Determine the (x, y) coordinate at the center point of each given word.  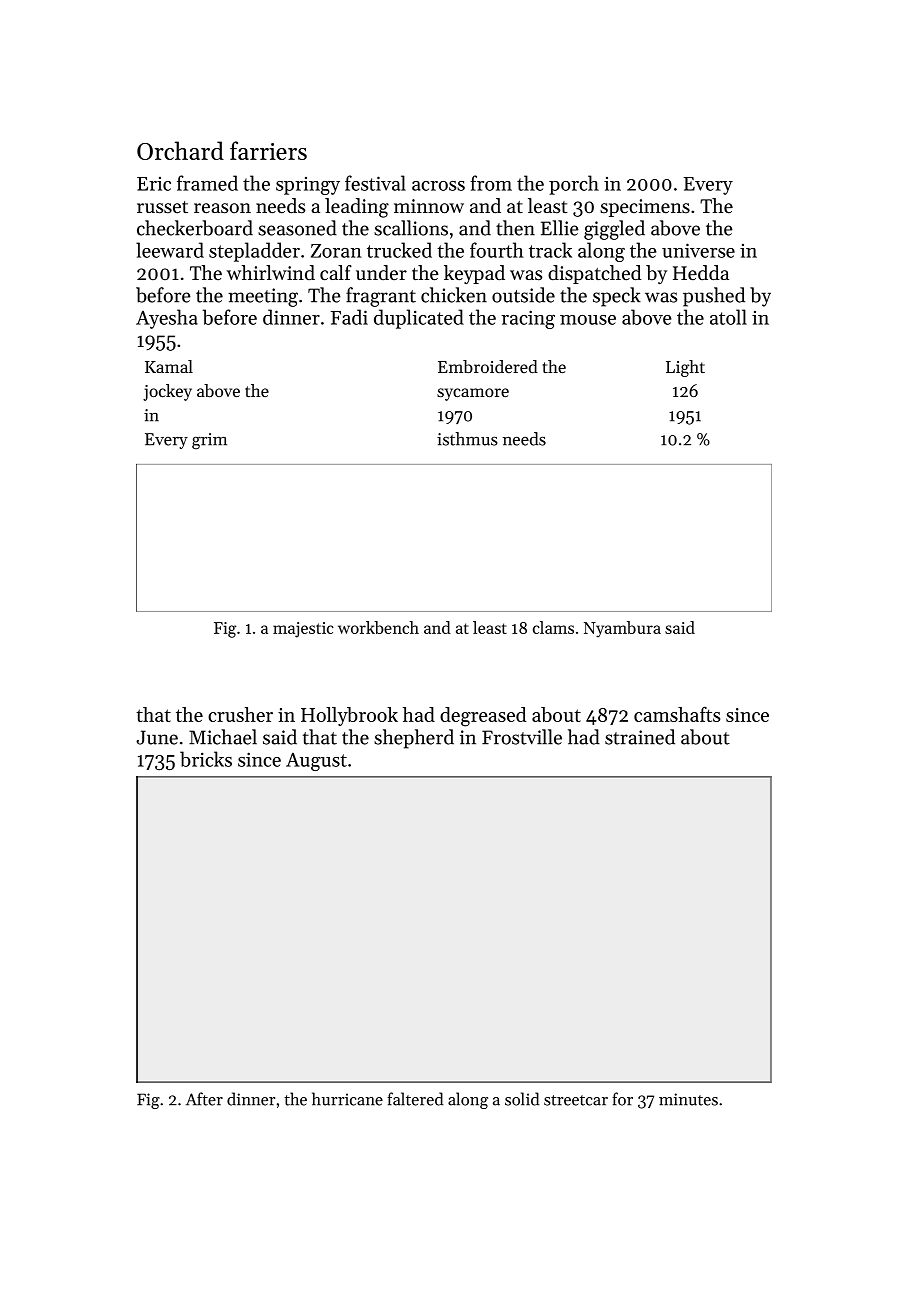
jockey (167, 392)
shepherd (414, 739)
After (204, 1099)
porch (574, 185)
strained (640, 737)
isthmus (467, 439)
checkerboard (195, 228)
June (157, 737)
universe (698, 250)
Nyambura (622, 629)
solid (522, 1099)
